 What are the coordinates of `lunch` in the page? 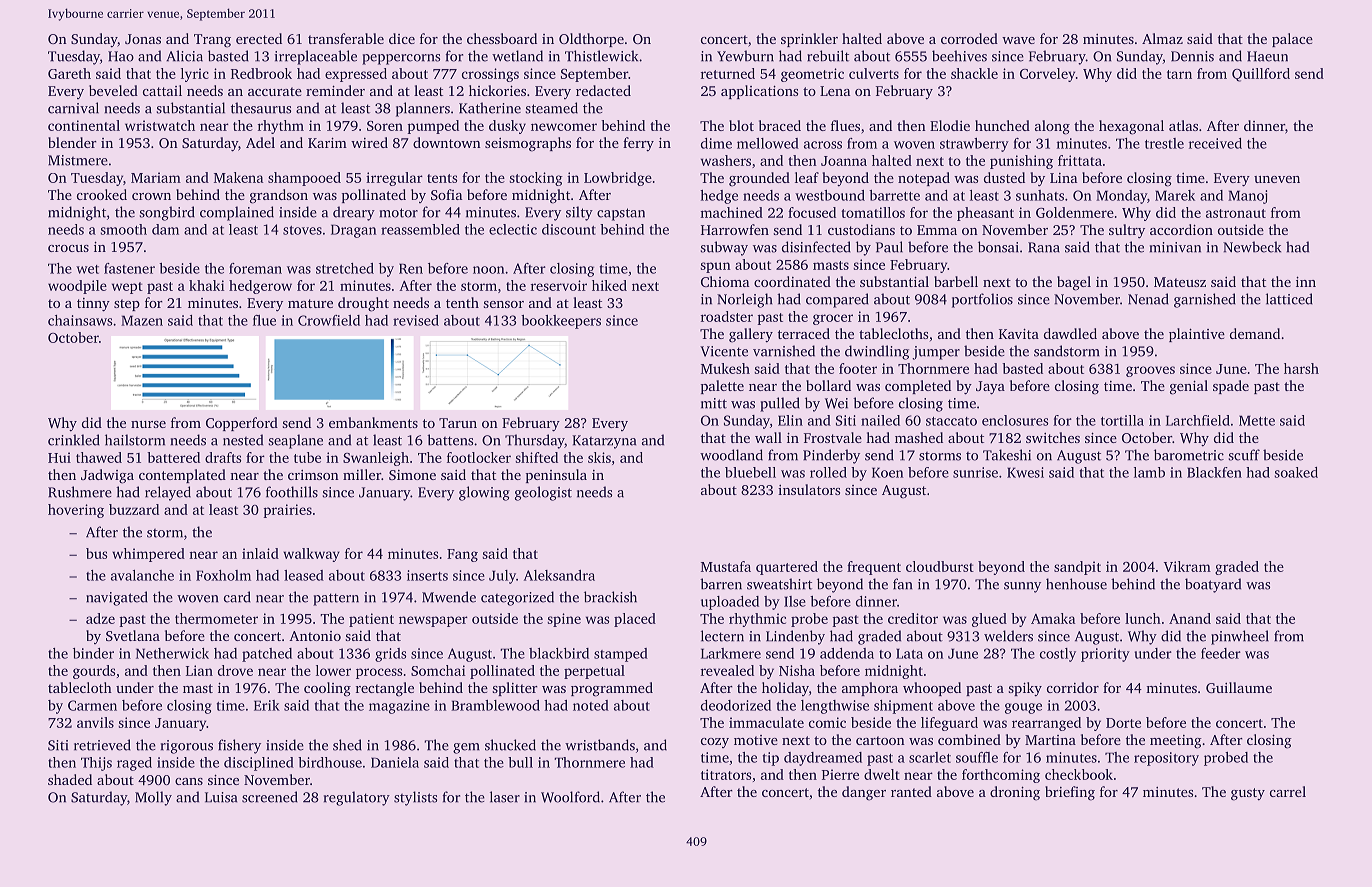 It's located at (1143, 618).
